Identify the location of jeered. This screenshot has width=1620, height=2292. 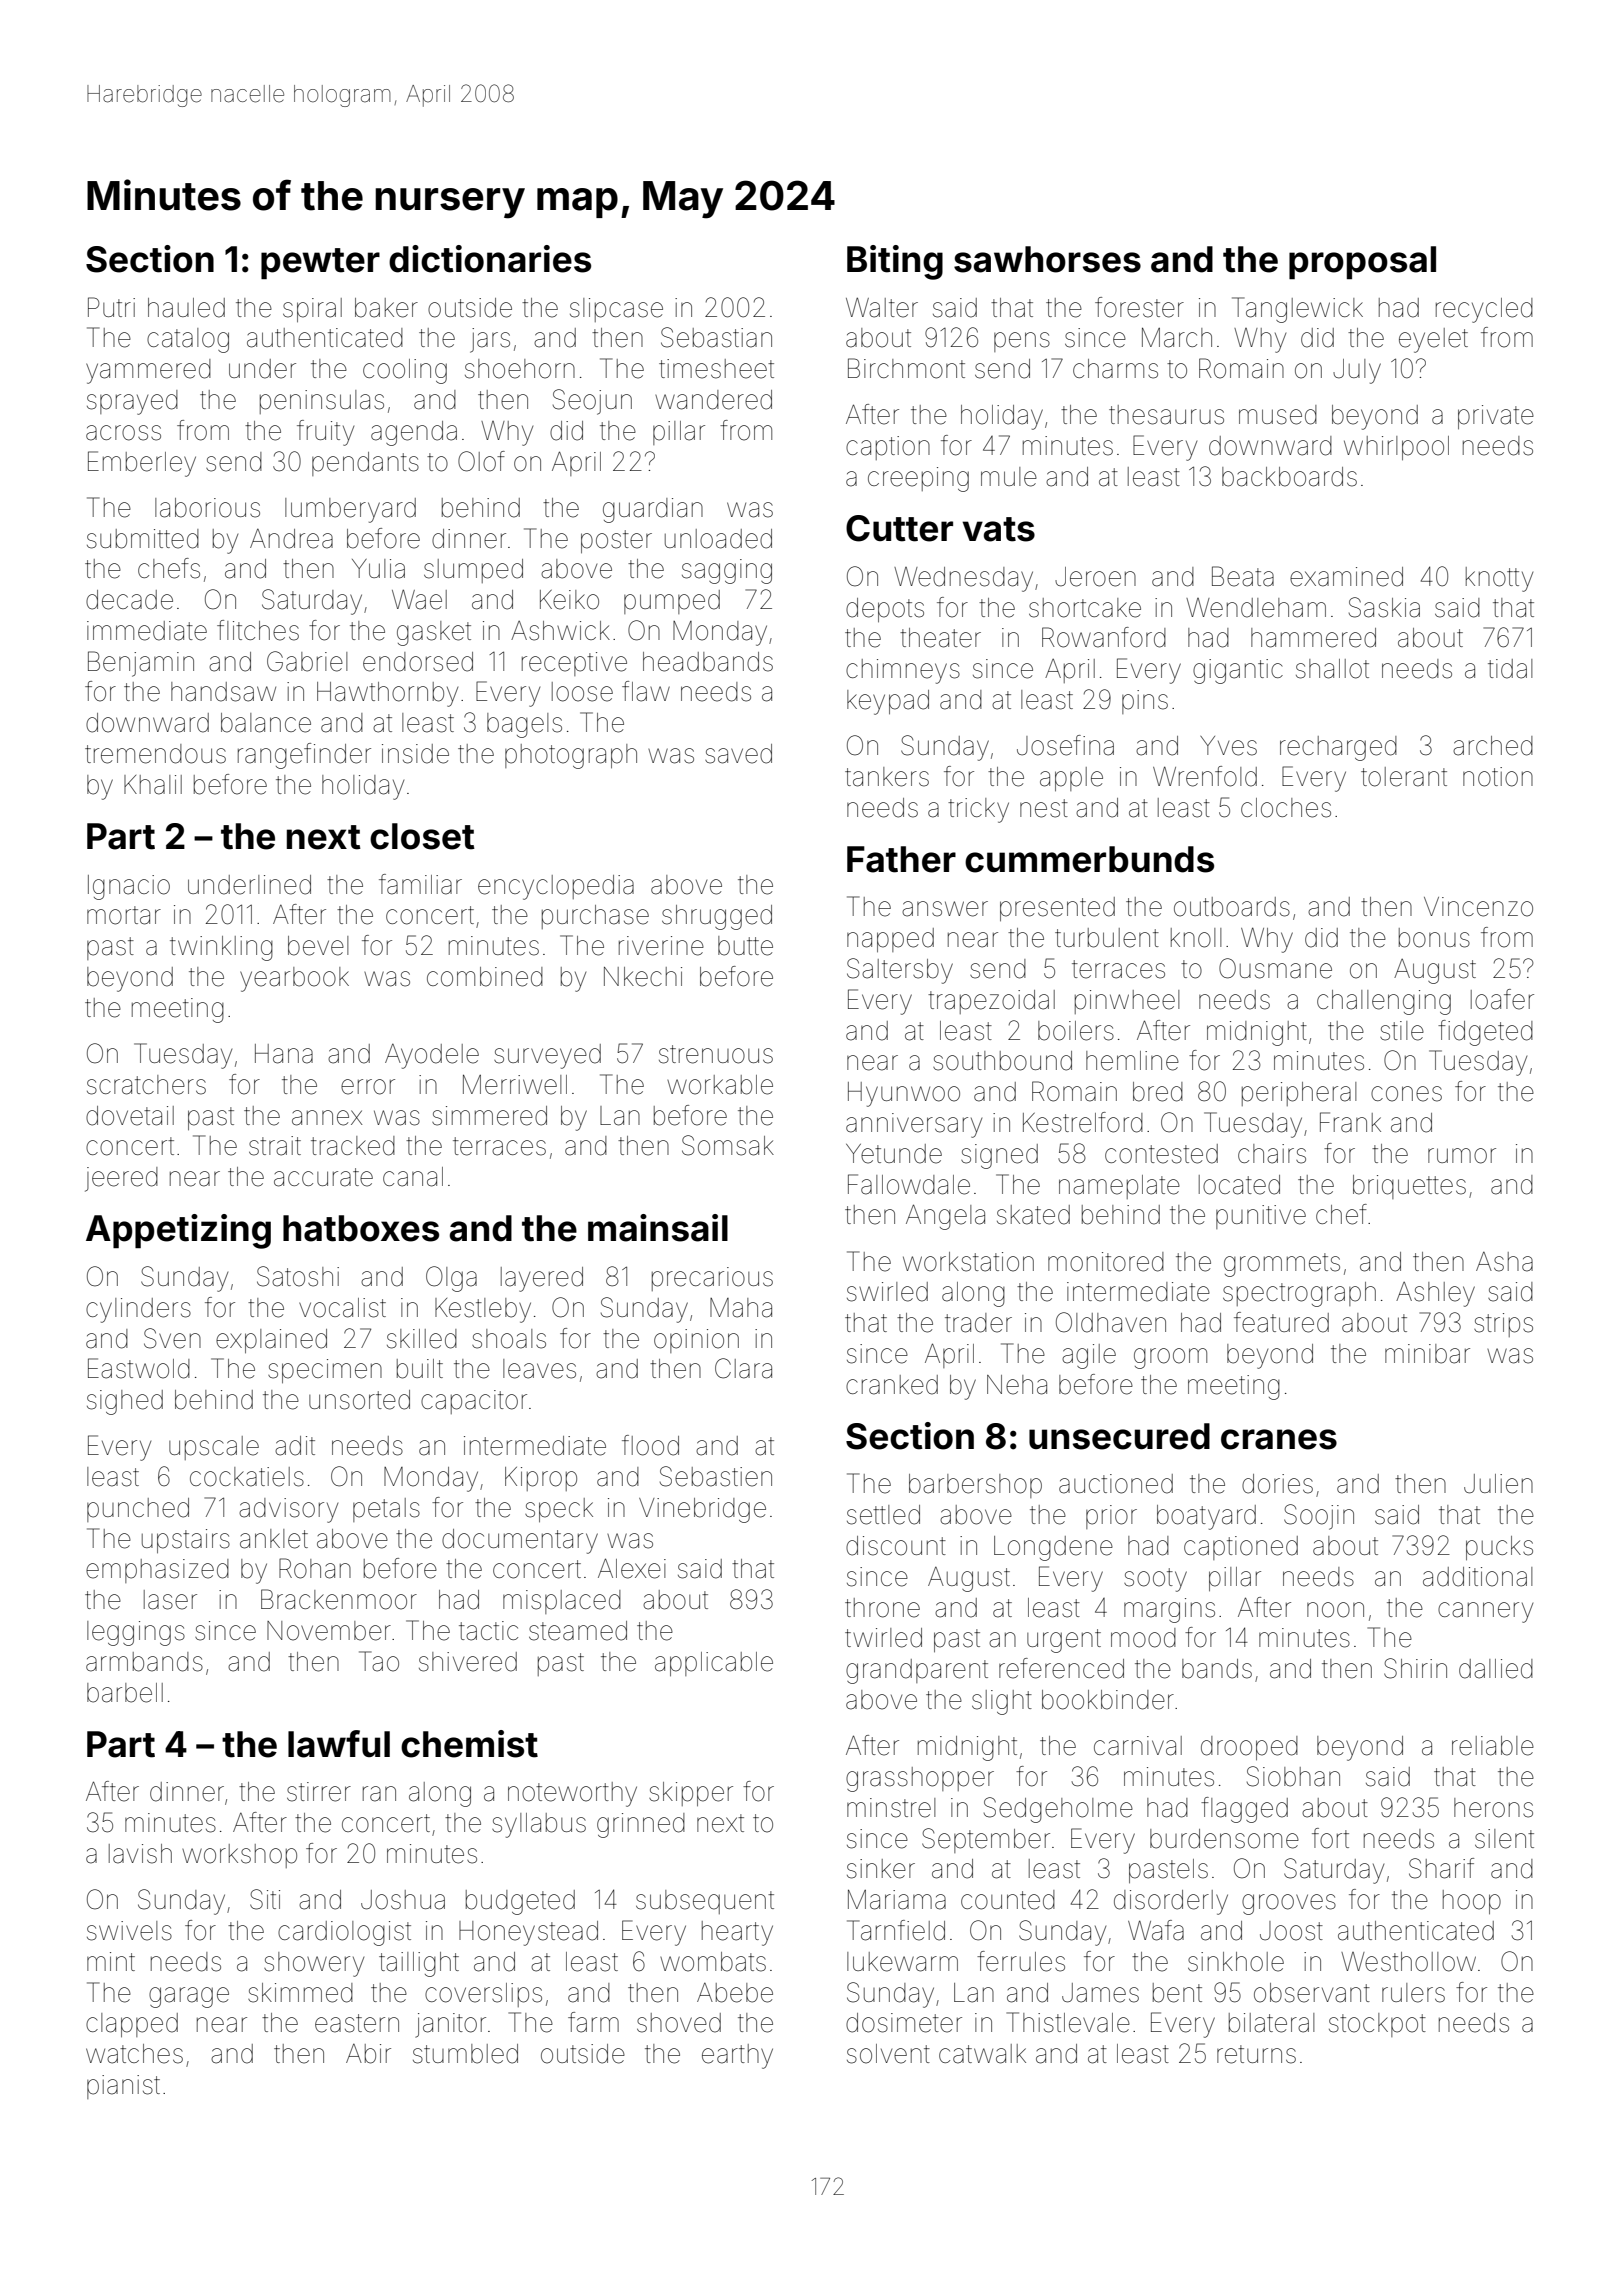
(121, 1179).
